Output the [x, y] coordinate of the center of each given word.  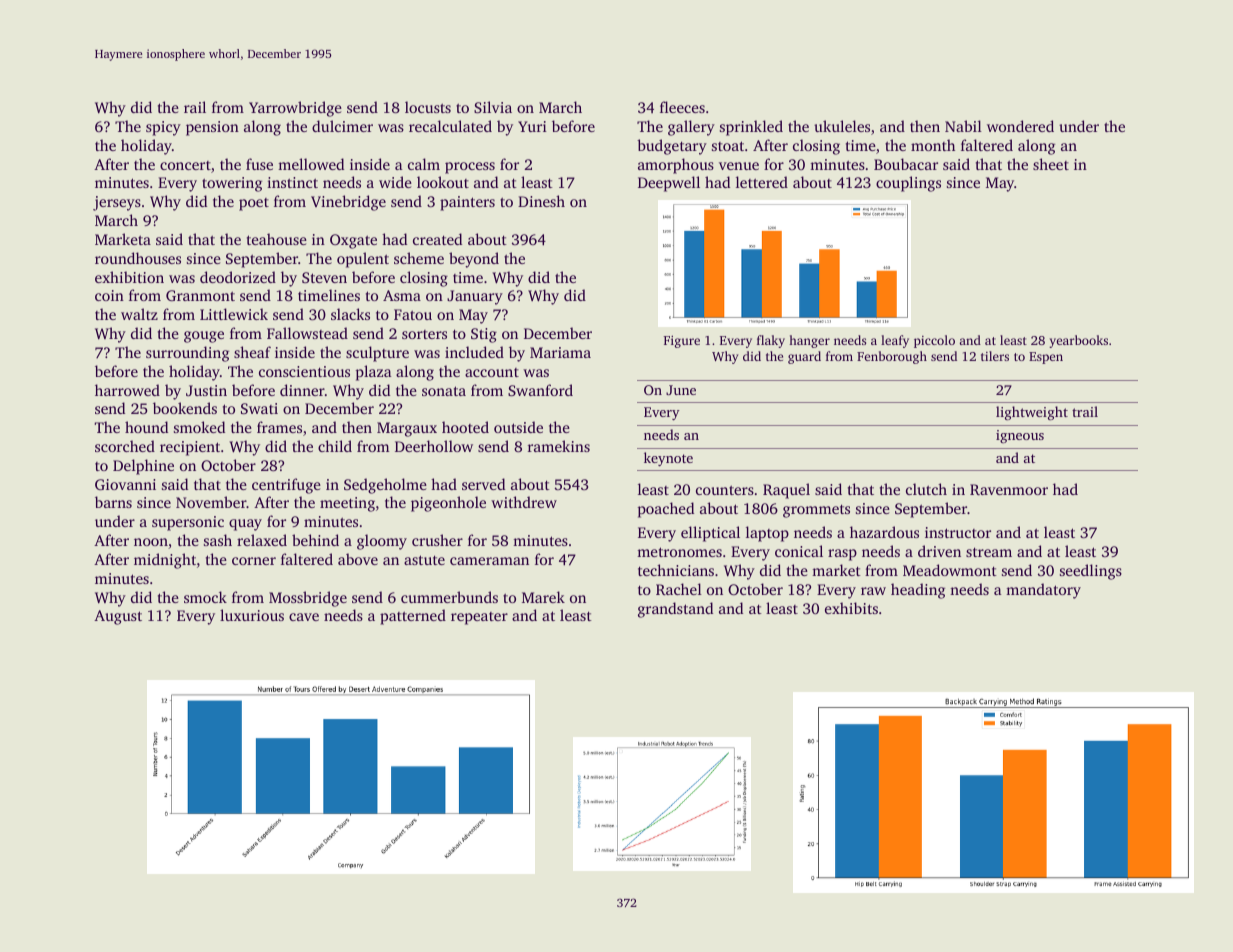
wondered [1020, 126]
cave [304, 617]
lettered [762, 182]
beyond [474, 260]
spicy [163, 128]
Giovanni [125, 484]
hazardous [884, 532]
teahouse [277, 239]
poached [666, 510]
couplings [908, 184]
